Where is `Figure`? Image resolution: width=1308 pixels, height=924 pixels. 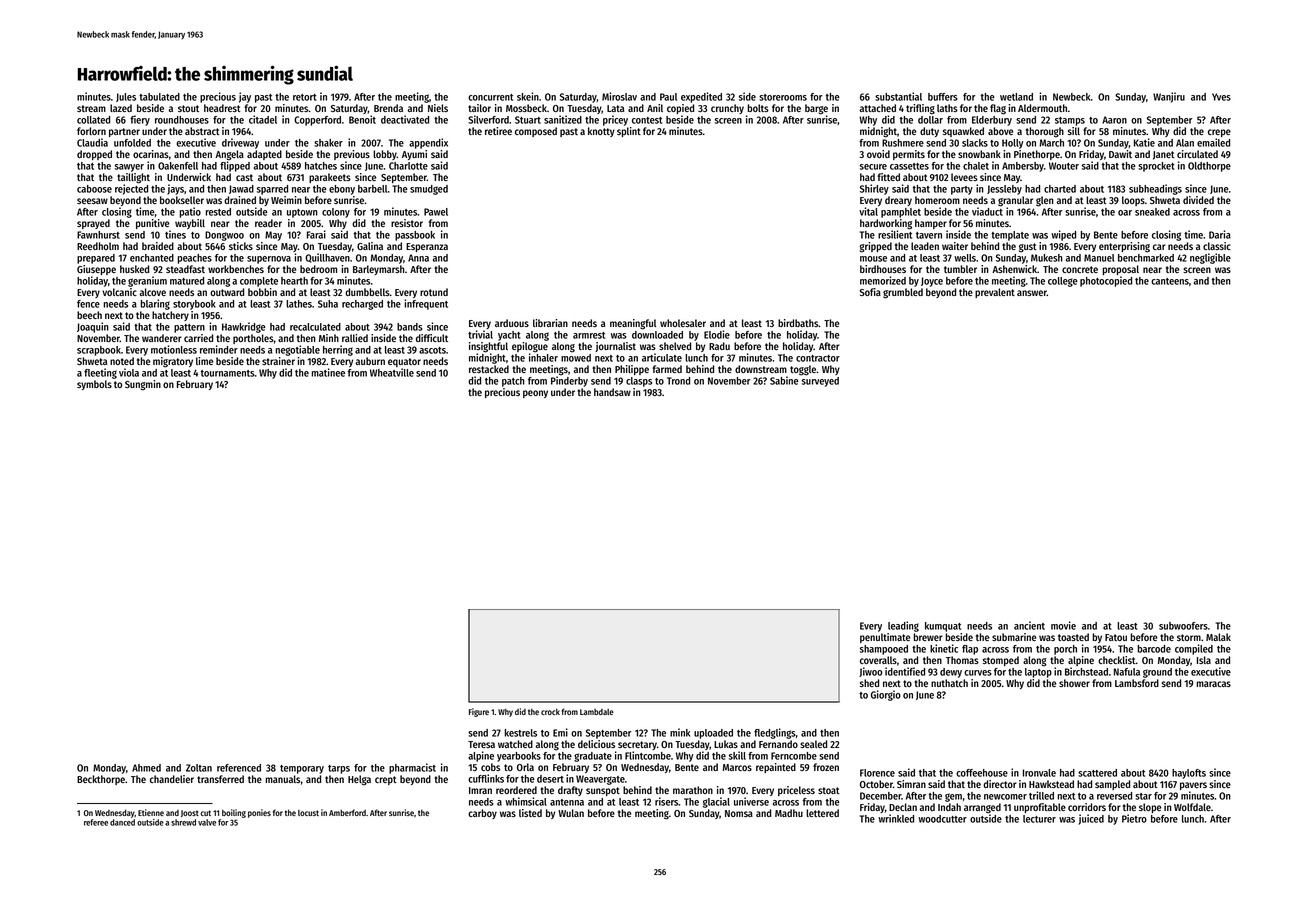 Figure is located at coordinates (479, 712).
